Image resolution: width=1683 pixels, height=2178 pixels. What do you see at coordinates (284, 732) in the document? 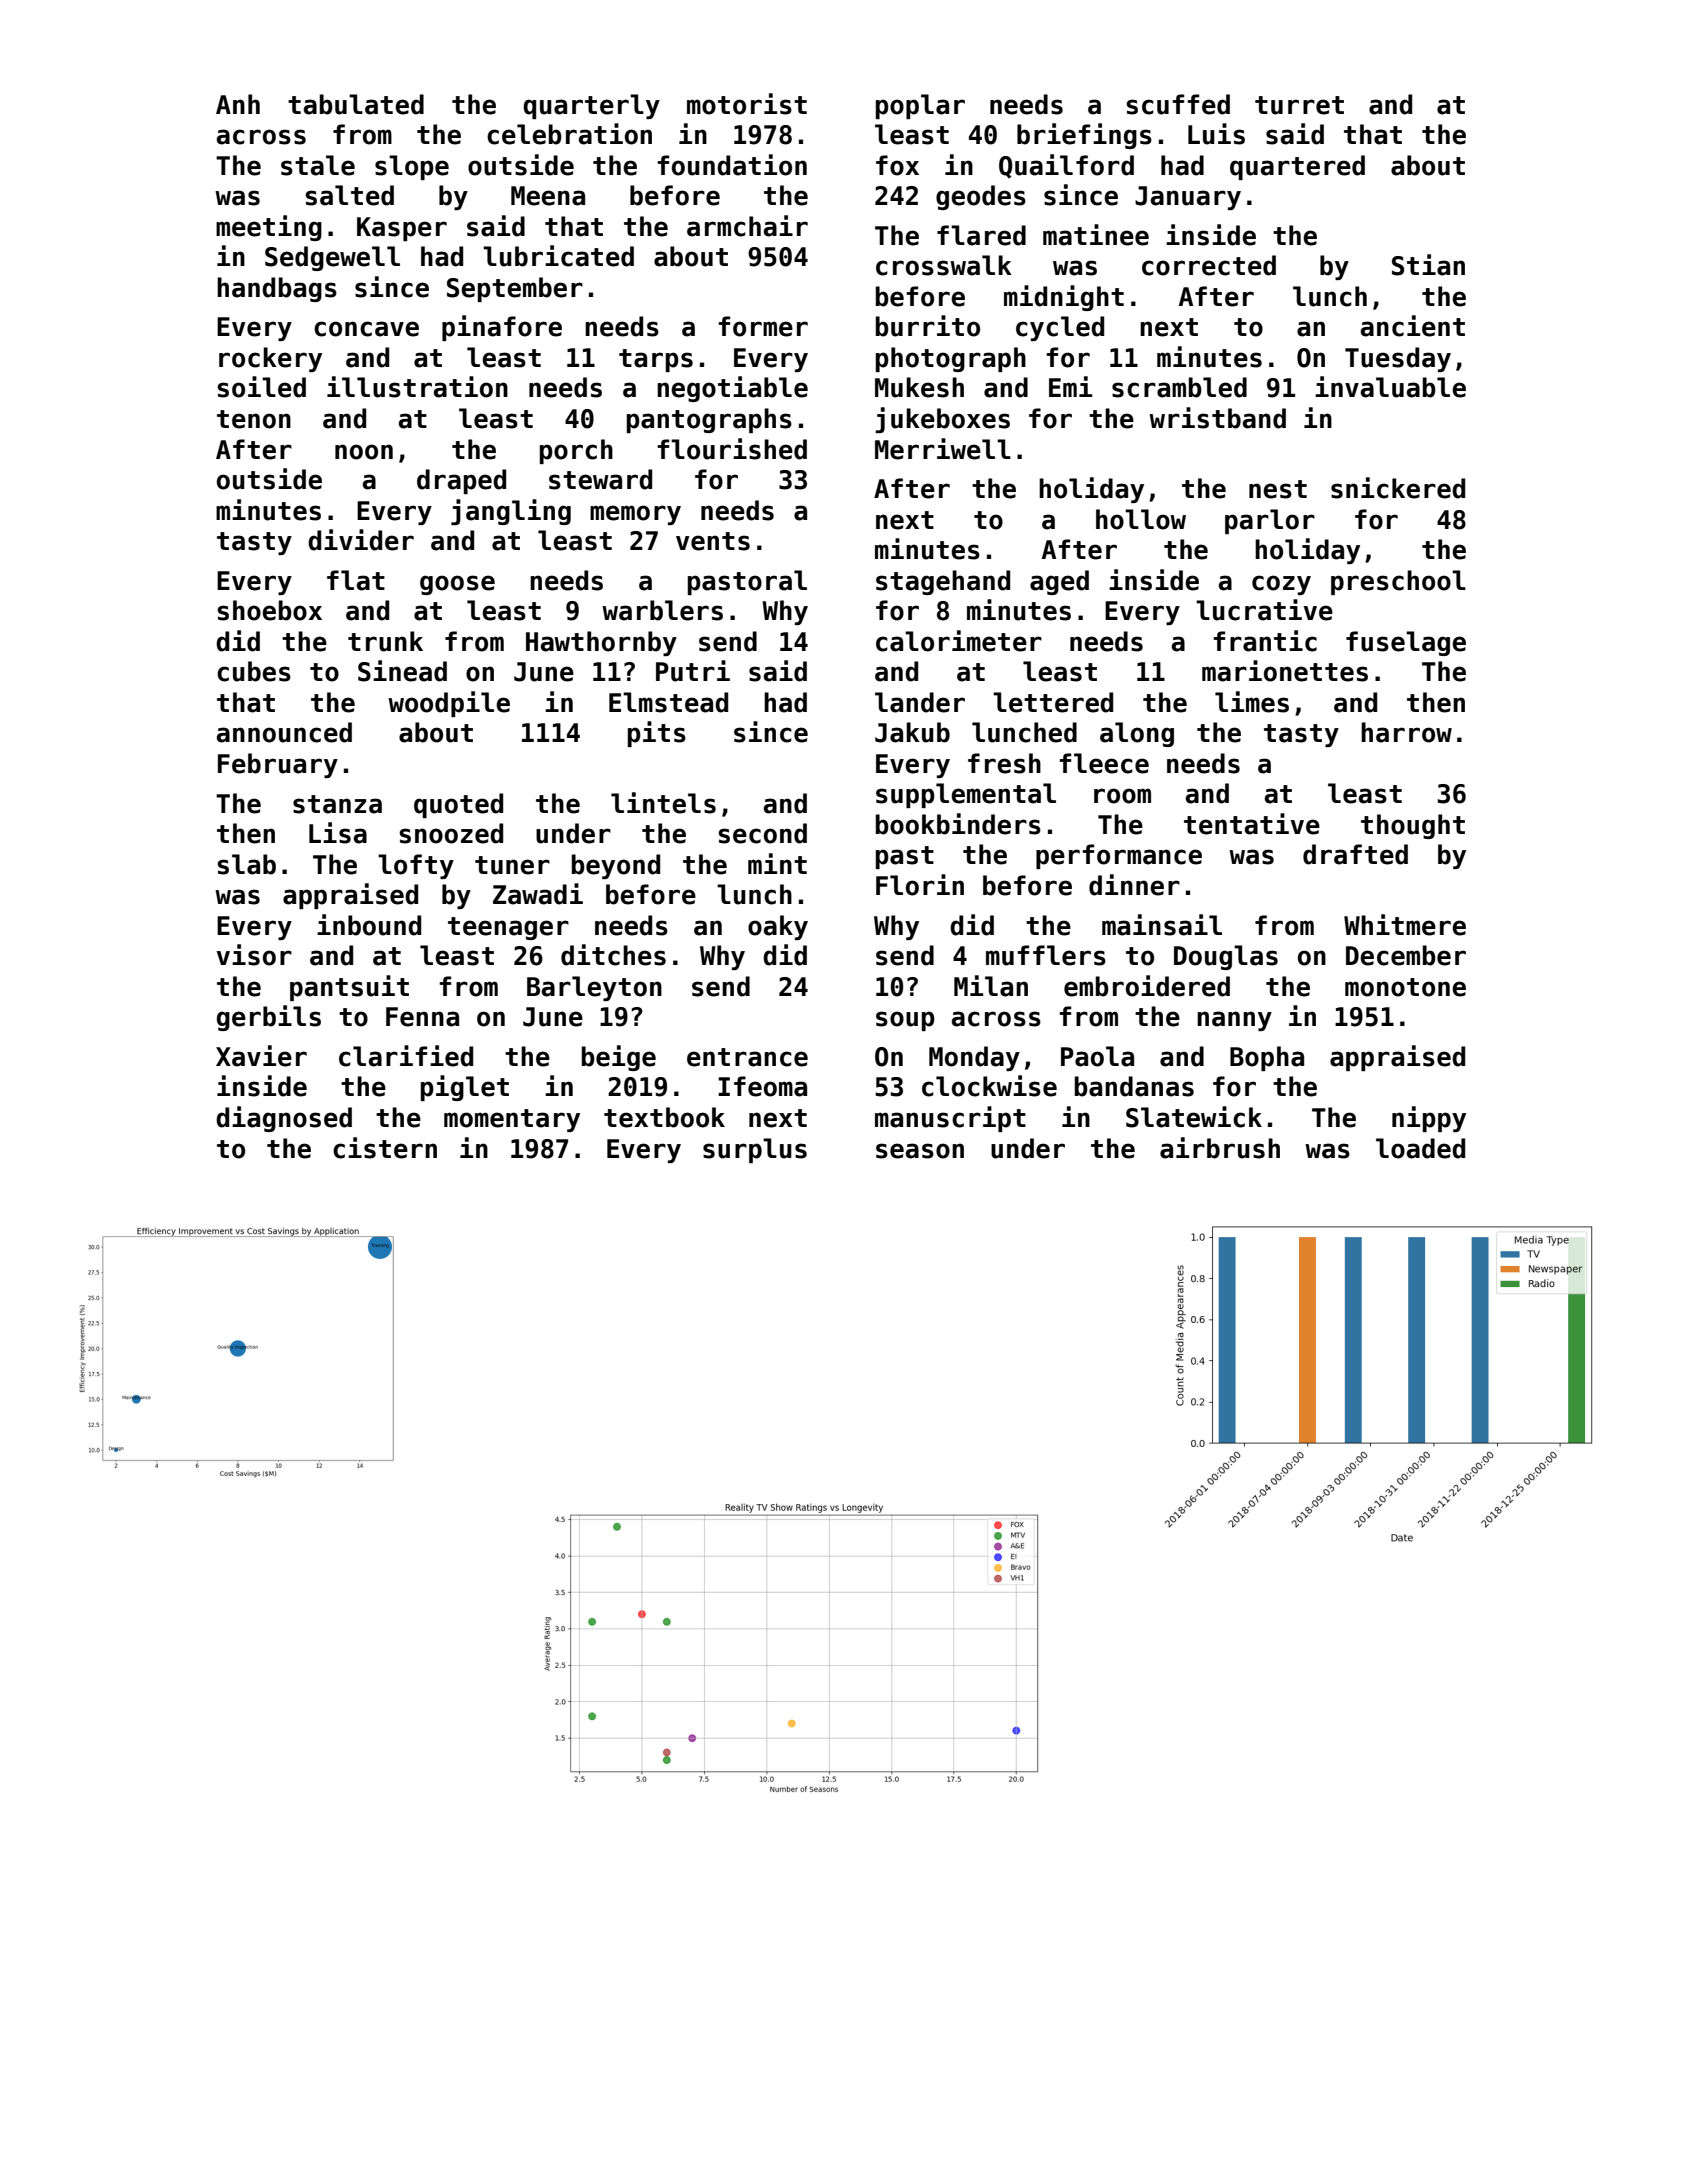
I see `announced` at bounding box center [284, 732].
